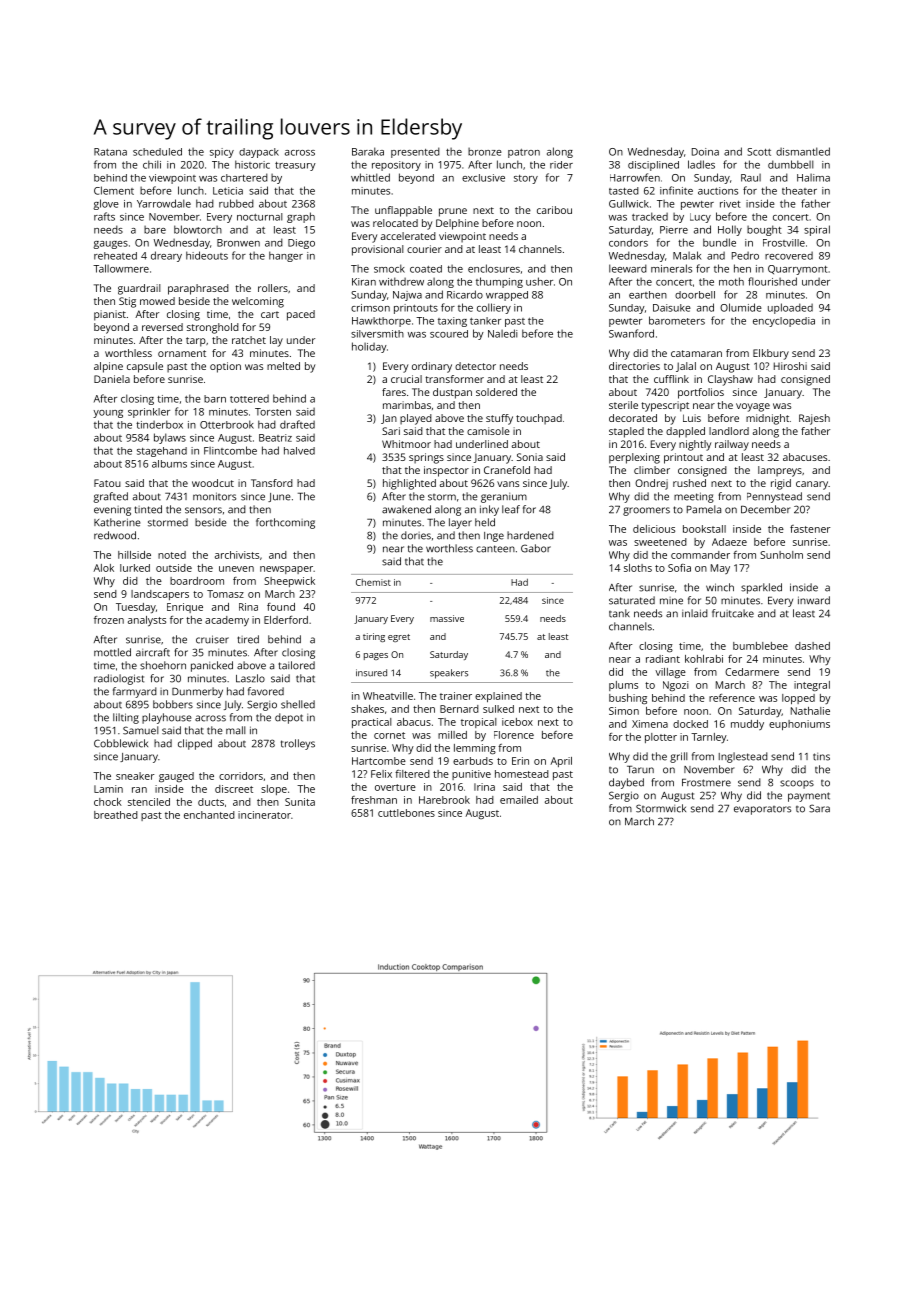 Image resolution: width=924 pixels, height=1308 pixels. What do you see at coordinates (762, 810) in the page?
I see `evaporators` at bounding box center [762, 810].
